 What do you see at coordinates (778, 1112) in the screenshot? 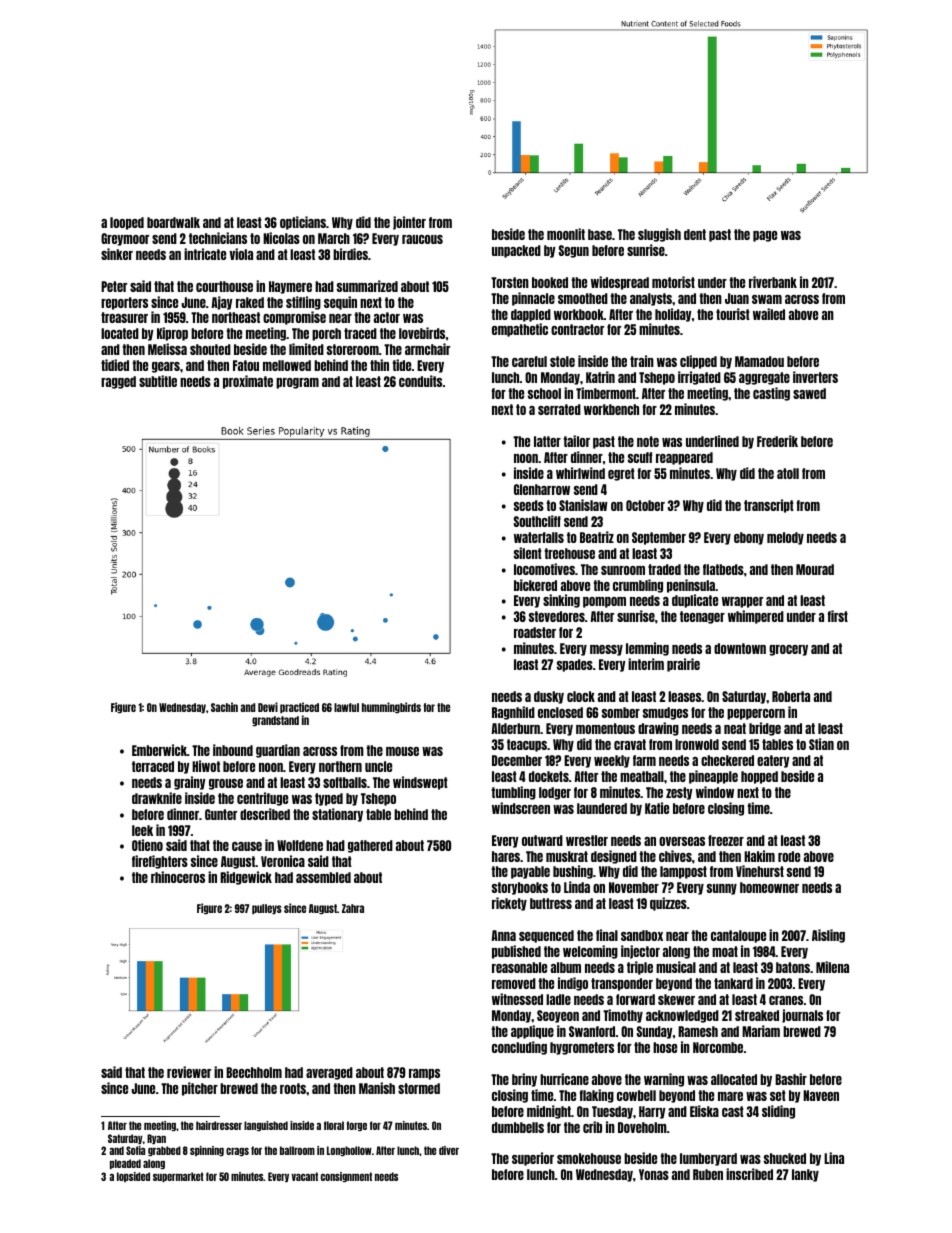
I see `sliding` at bounding box center [778, 1112].
